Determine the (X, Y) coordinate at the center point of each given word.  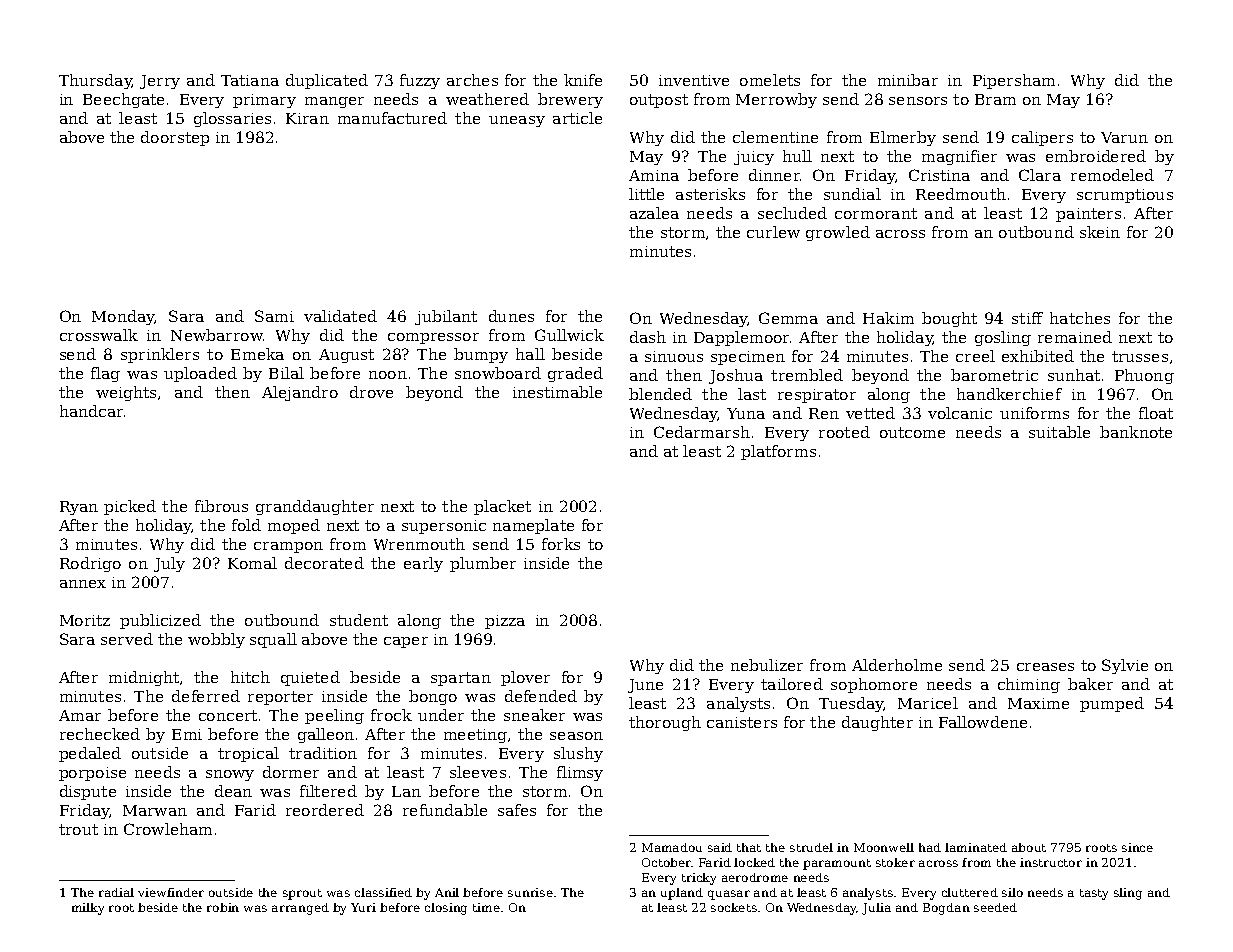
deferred (206, 696)
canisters (742, 722)
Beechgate (123, 100)
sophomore (874, 685)
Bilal (286, 373)
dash (648, 337)
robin (223, 907)
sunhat (1074, 375)
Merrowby (776, 100)
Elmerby (903, 138)
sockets (734, 907)
